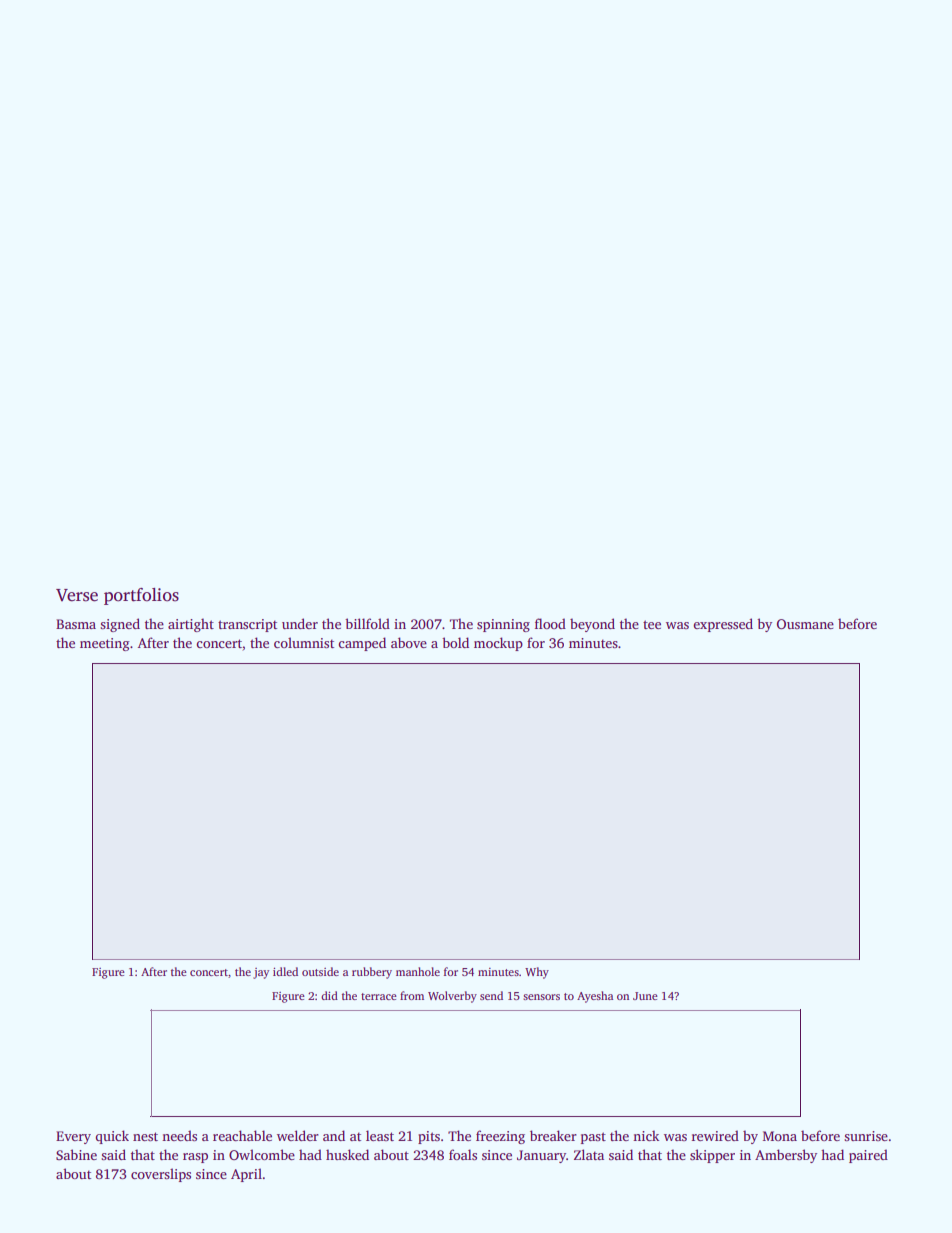 The width and height of the screenshot is (952, 1233). What do you see at coordinates (541, 997) in the screenshot?
I see `sensors` at bounding box center [541, 997].
